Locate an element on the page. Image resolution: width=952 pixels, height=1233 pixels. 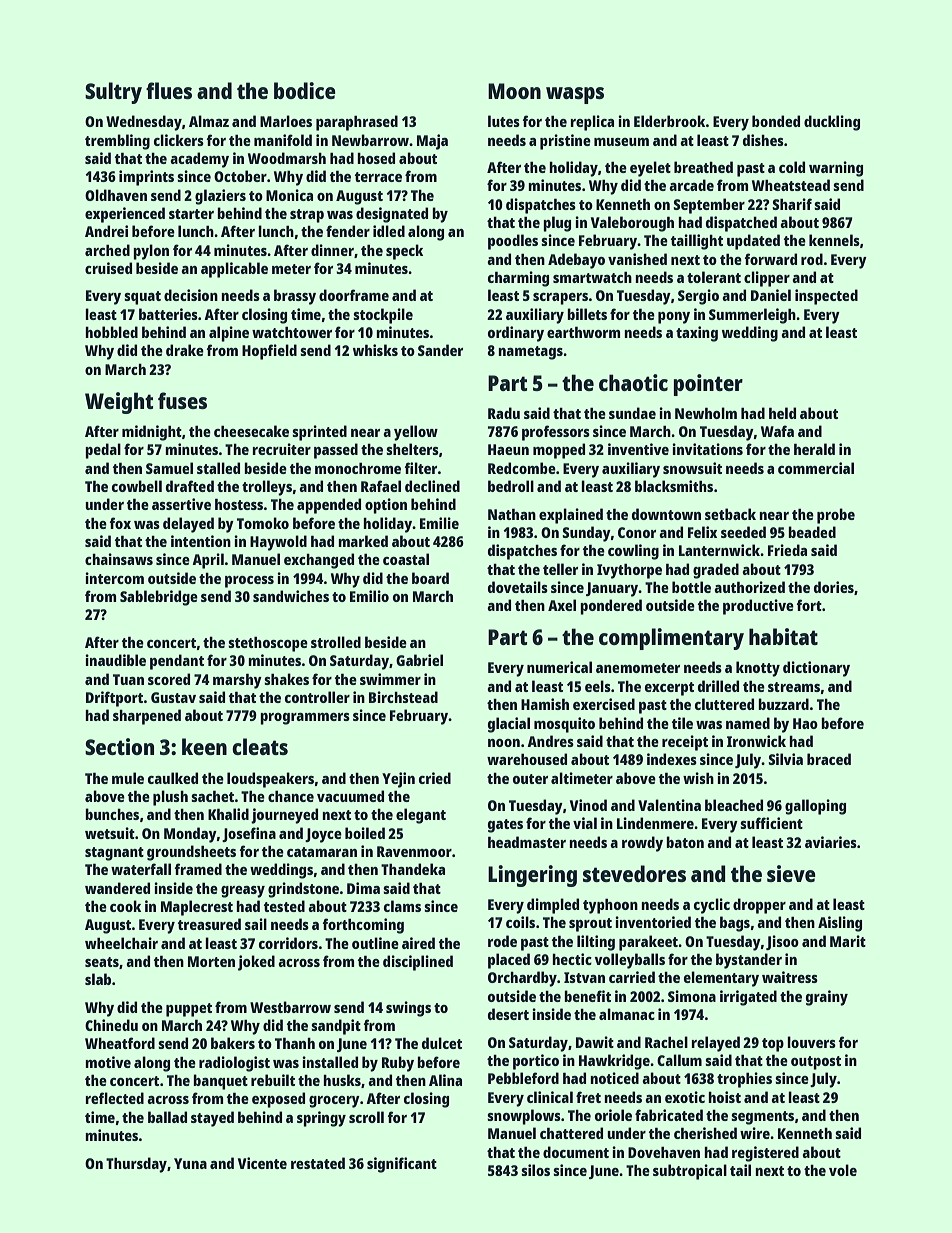
silos is located at coordinates (535, 1170).
